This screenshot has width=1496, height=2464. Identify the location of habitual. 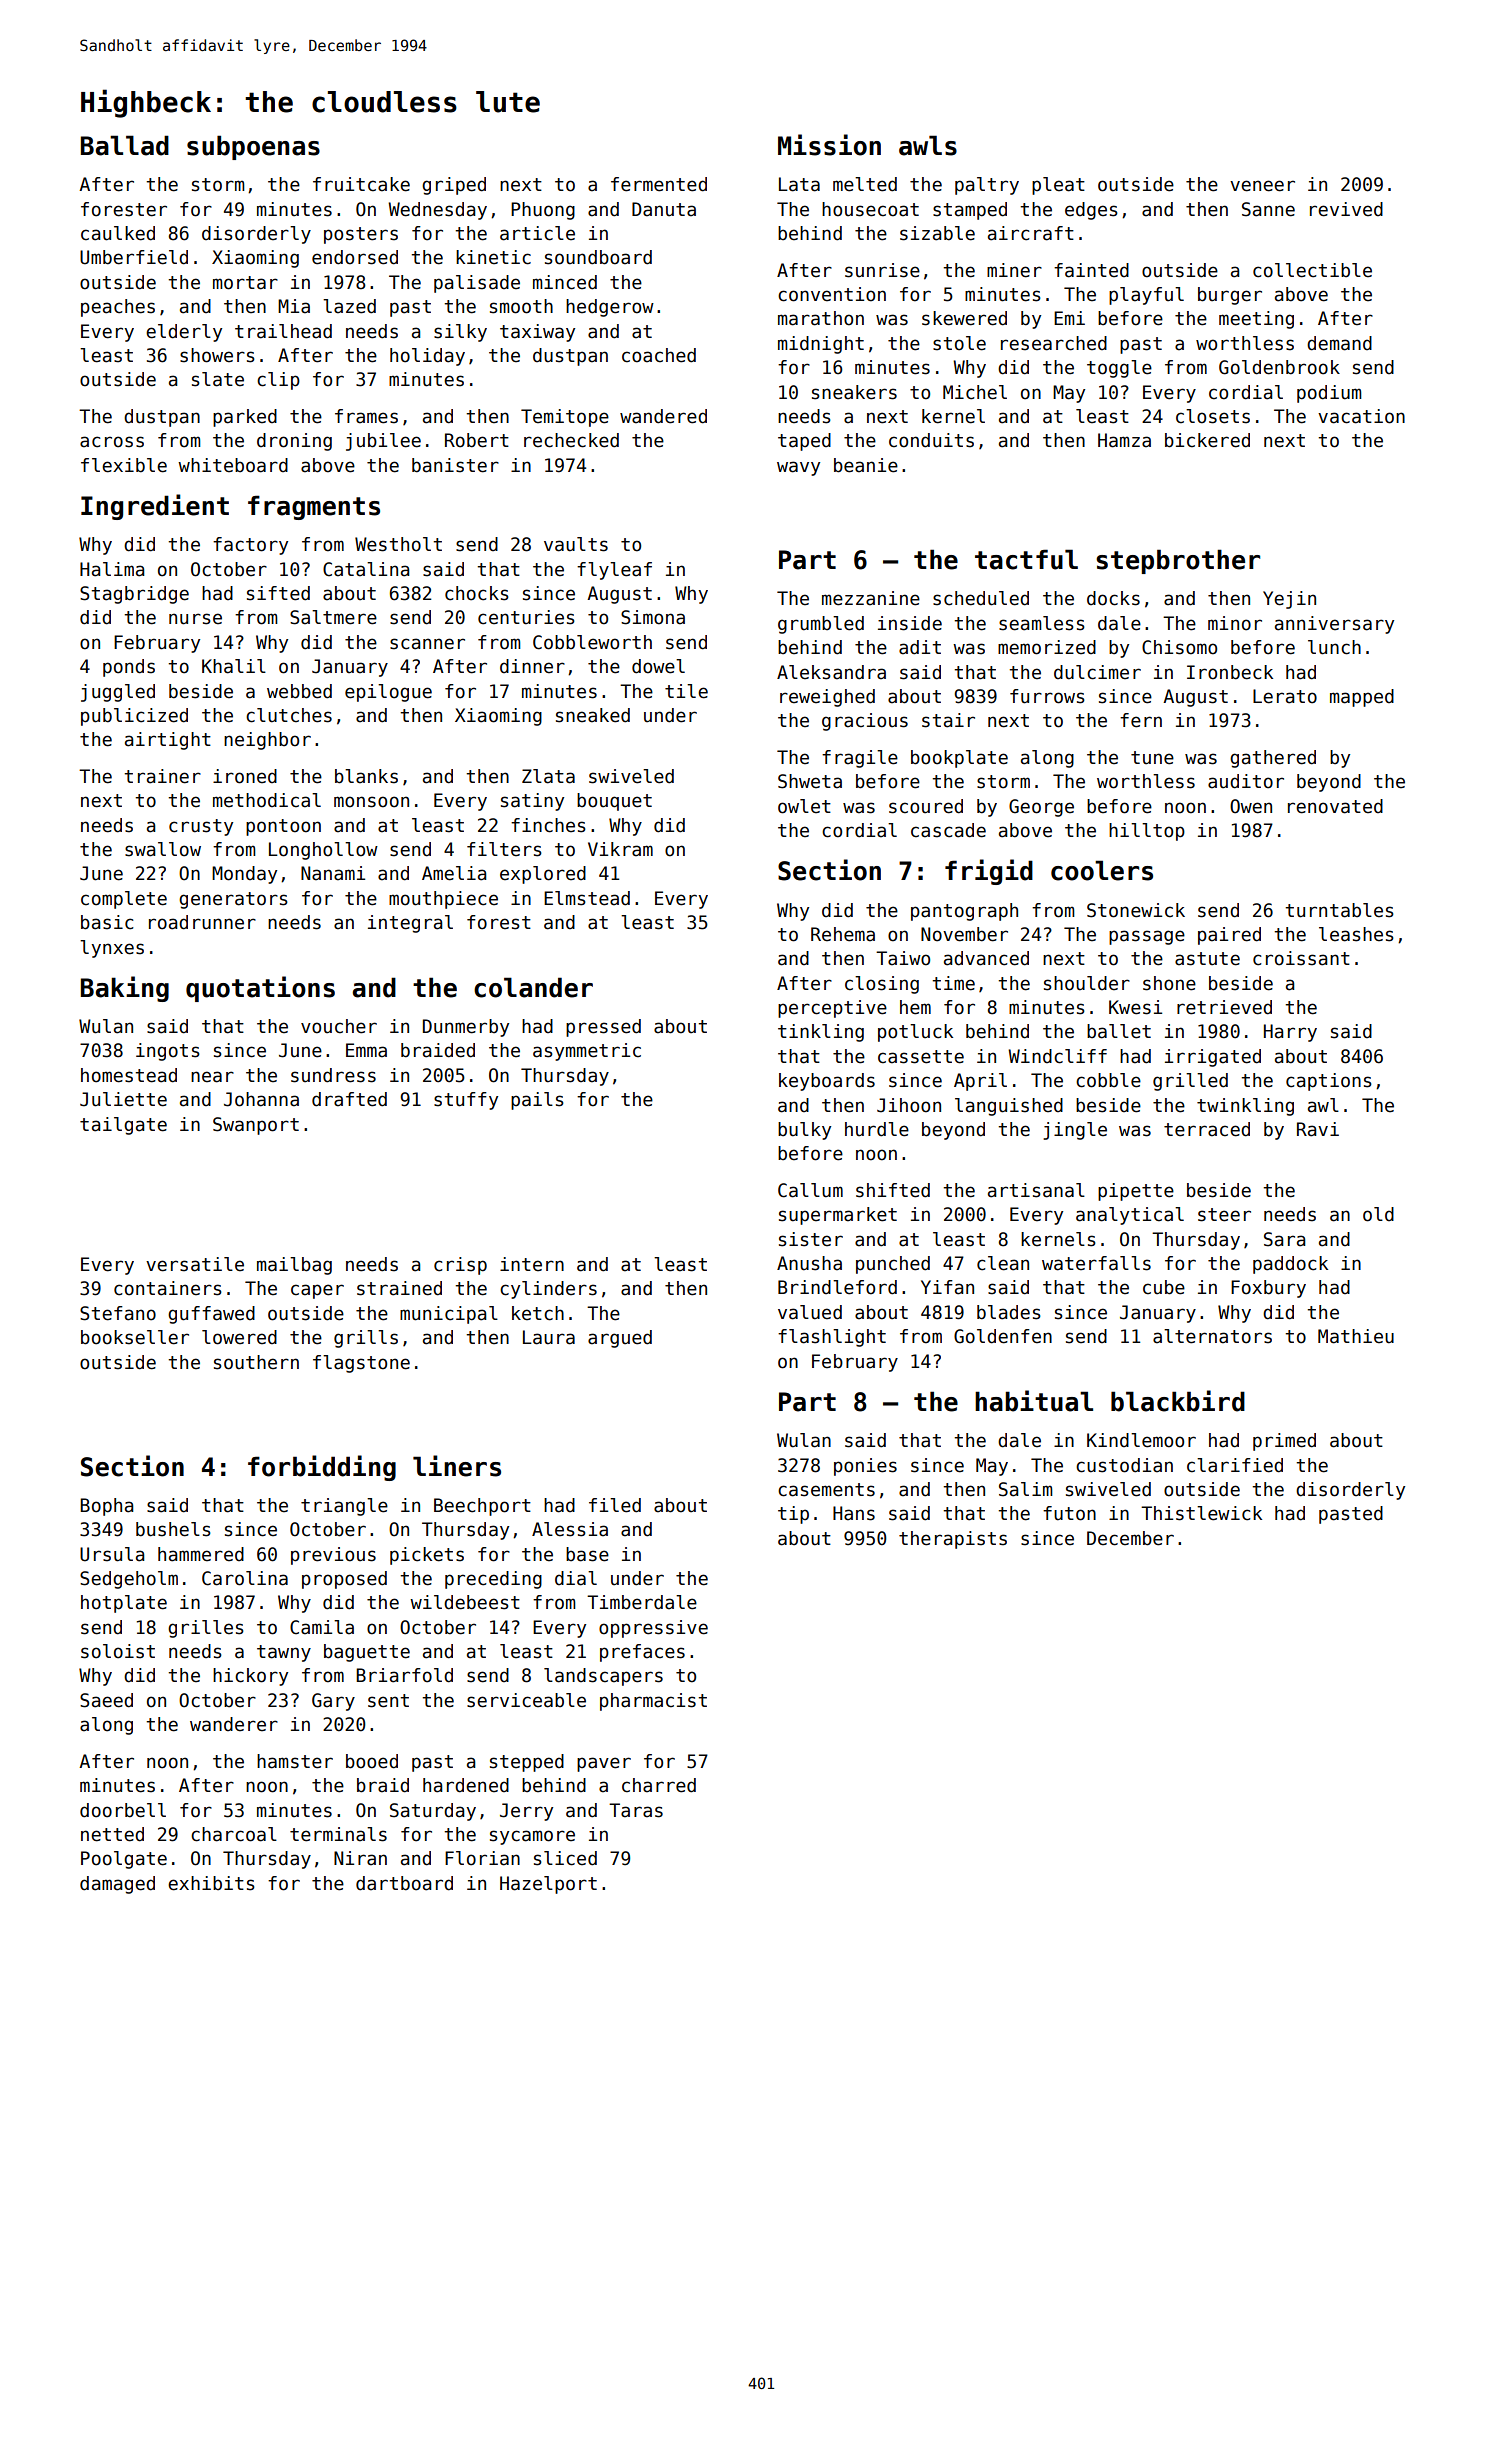
(1034, 1401).
